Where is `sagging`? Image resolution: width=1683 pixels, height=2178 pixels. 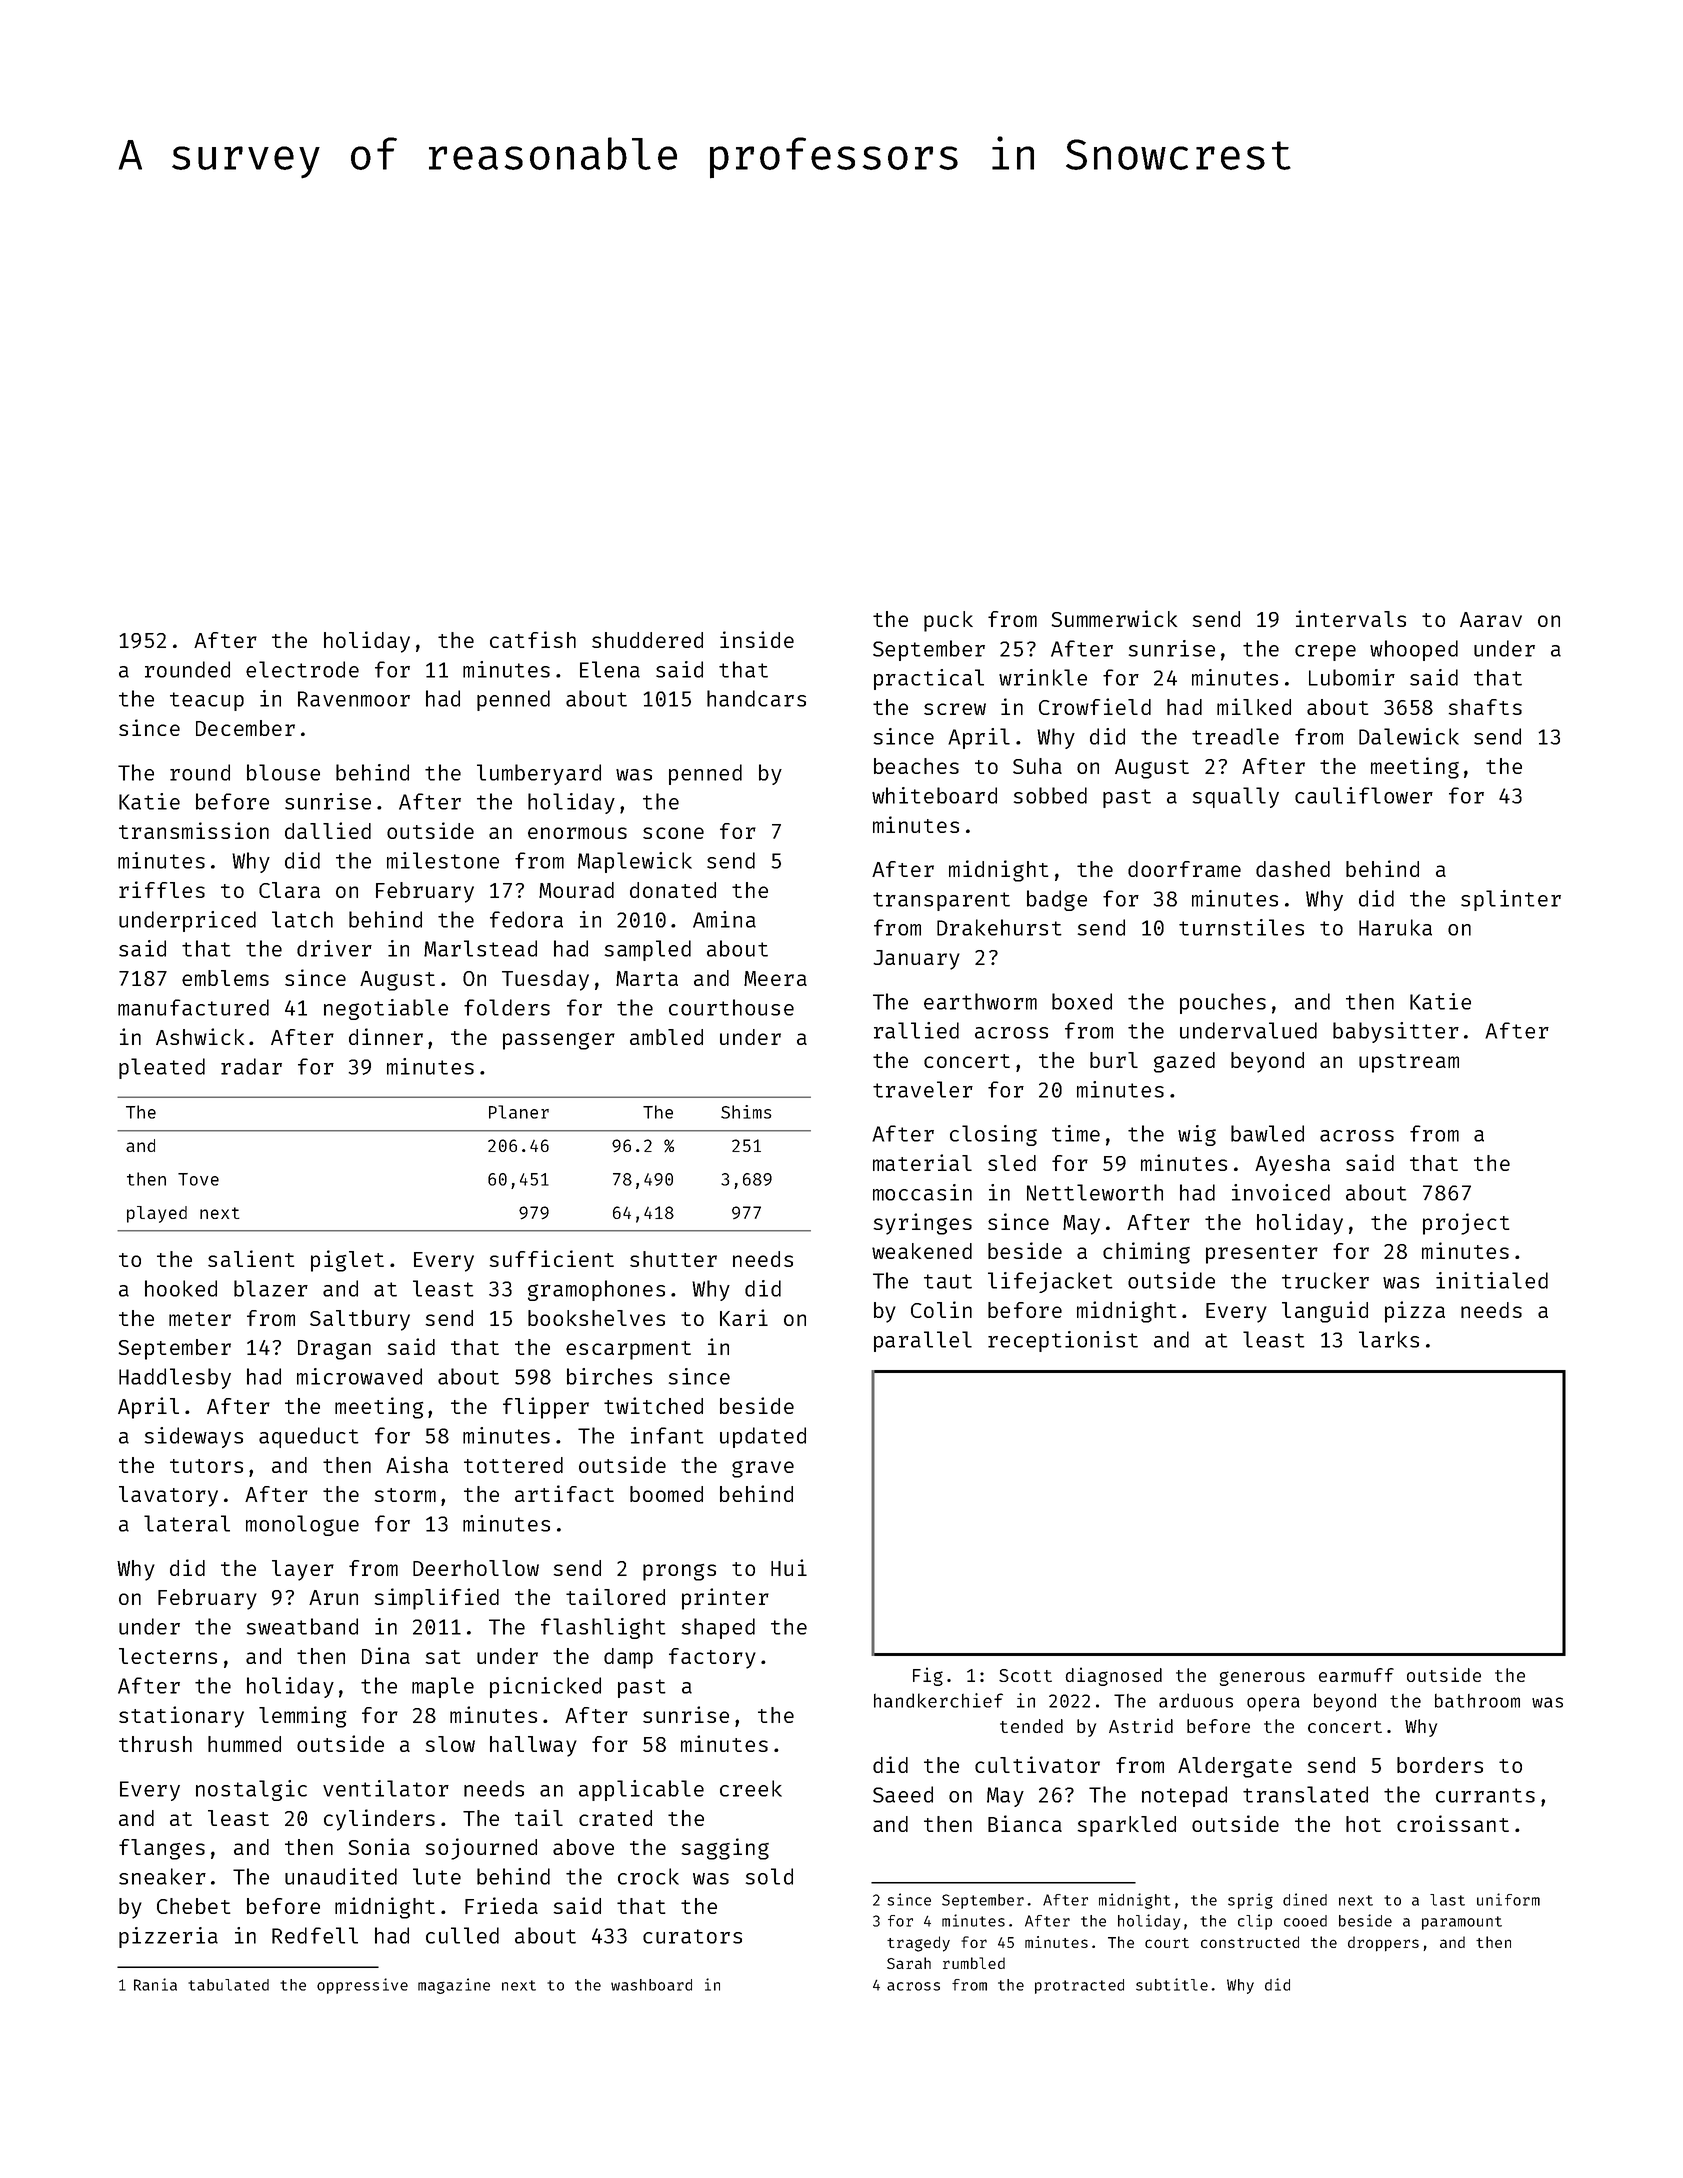 sagging is located at coordinates (725, 1849).
